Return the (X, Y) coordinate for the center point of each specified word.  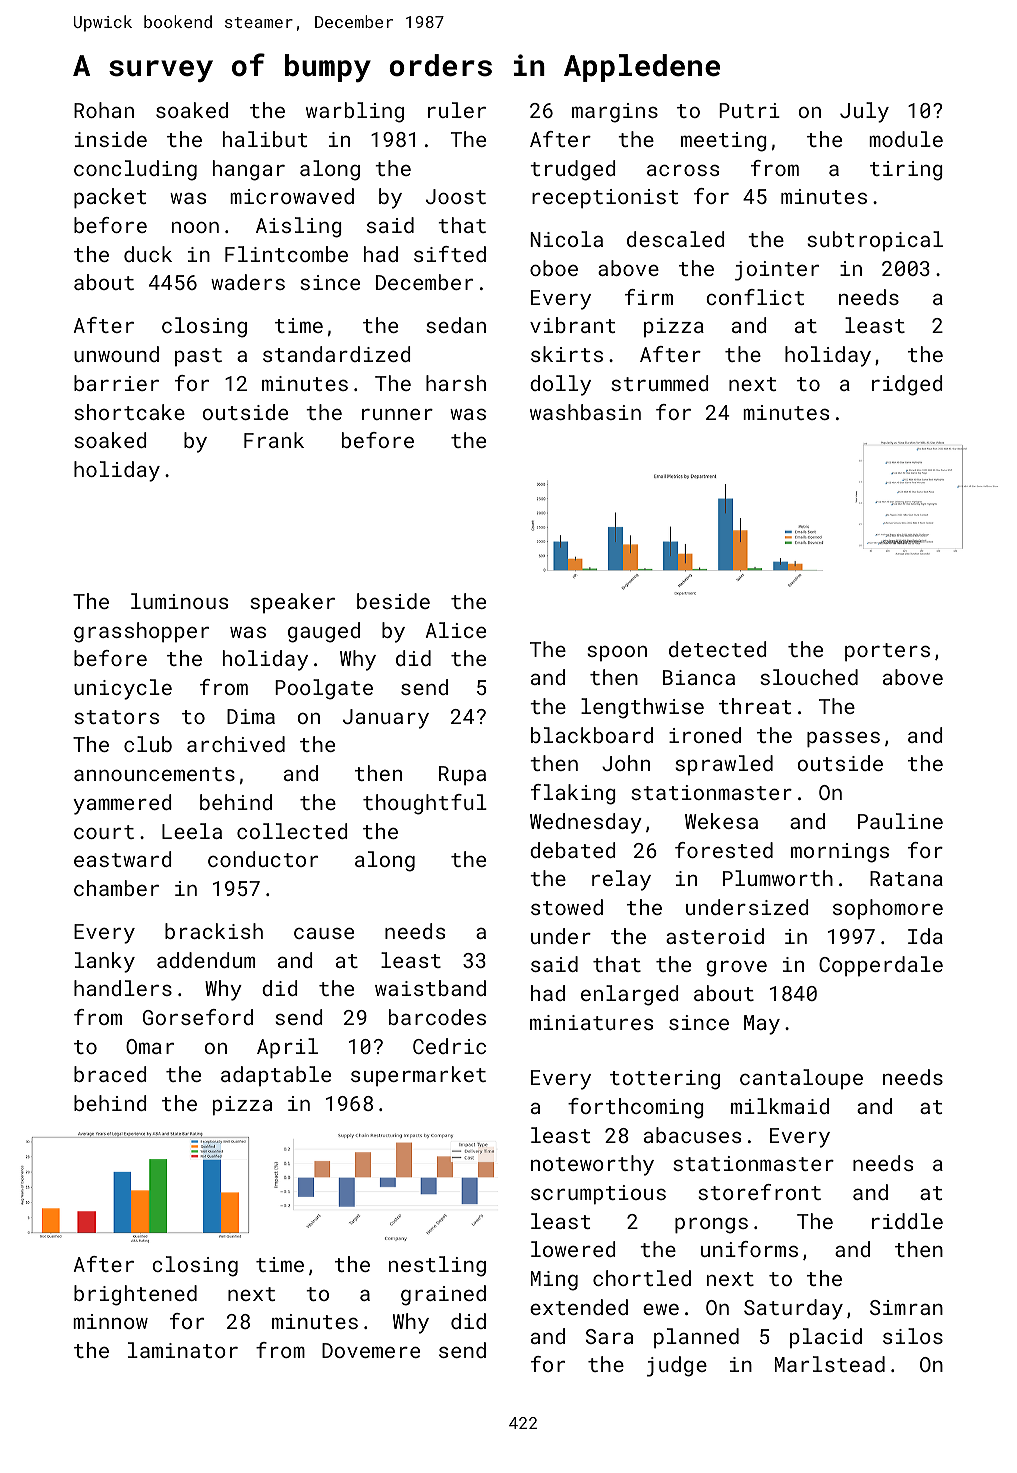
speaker (292, 603)
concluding (135, 170)
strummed (659, 383)
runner (397, 414)
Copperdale (881, 966)
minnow (110, 1321)
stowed (567, 907)
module (906, 139)
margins (615, 113)
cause (324, 933)
